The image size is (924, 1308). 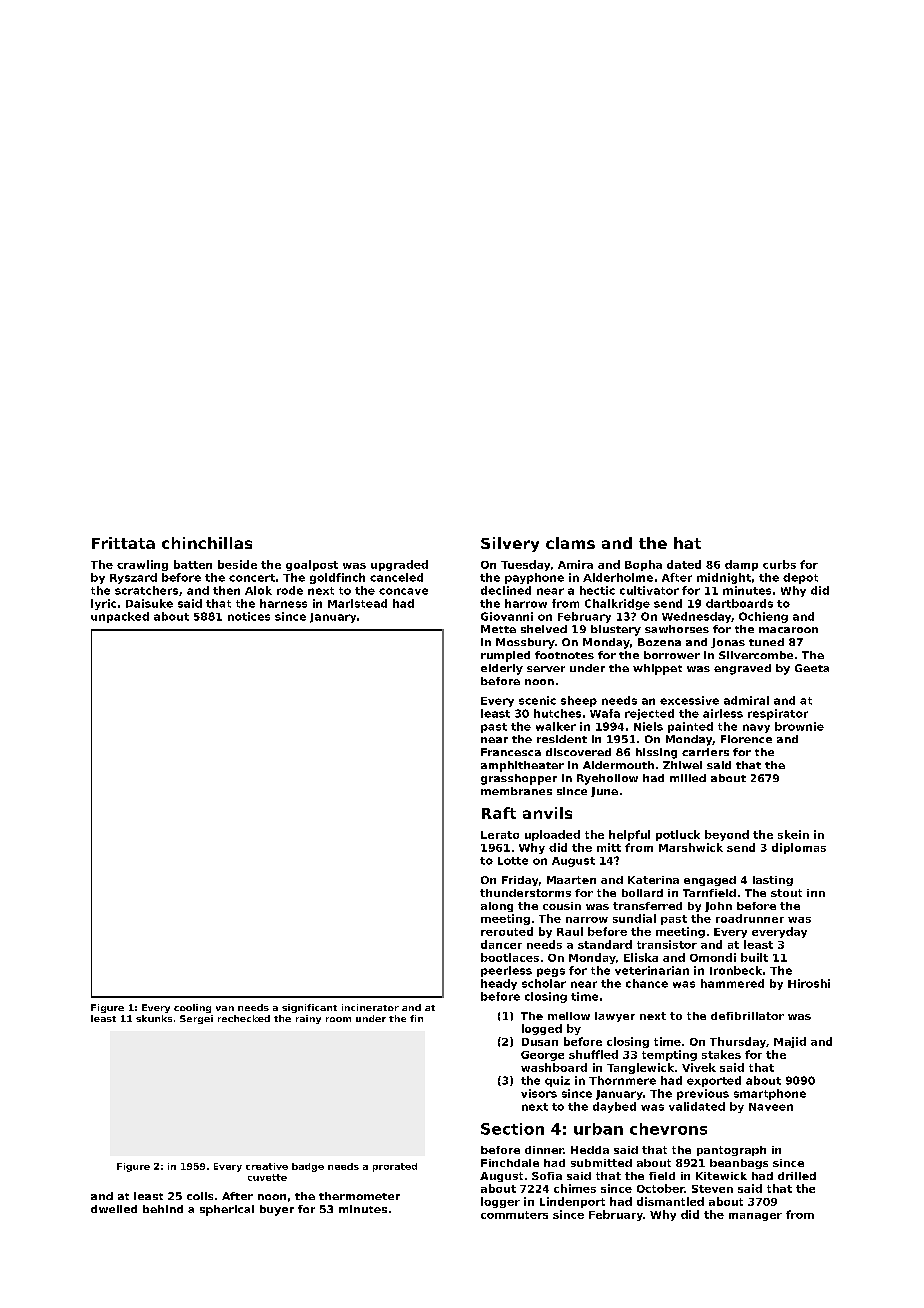 What do you see at coordinates (629, 835) in the screenshot?
I see `helpful` at bounding box center [629, 835].
